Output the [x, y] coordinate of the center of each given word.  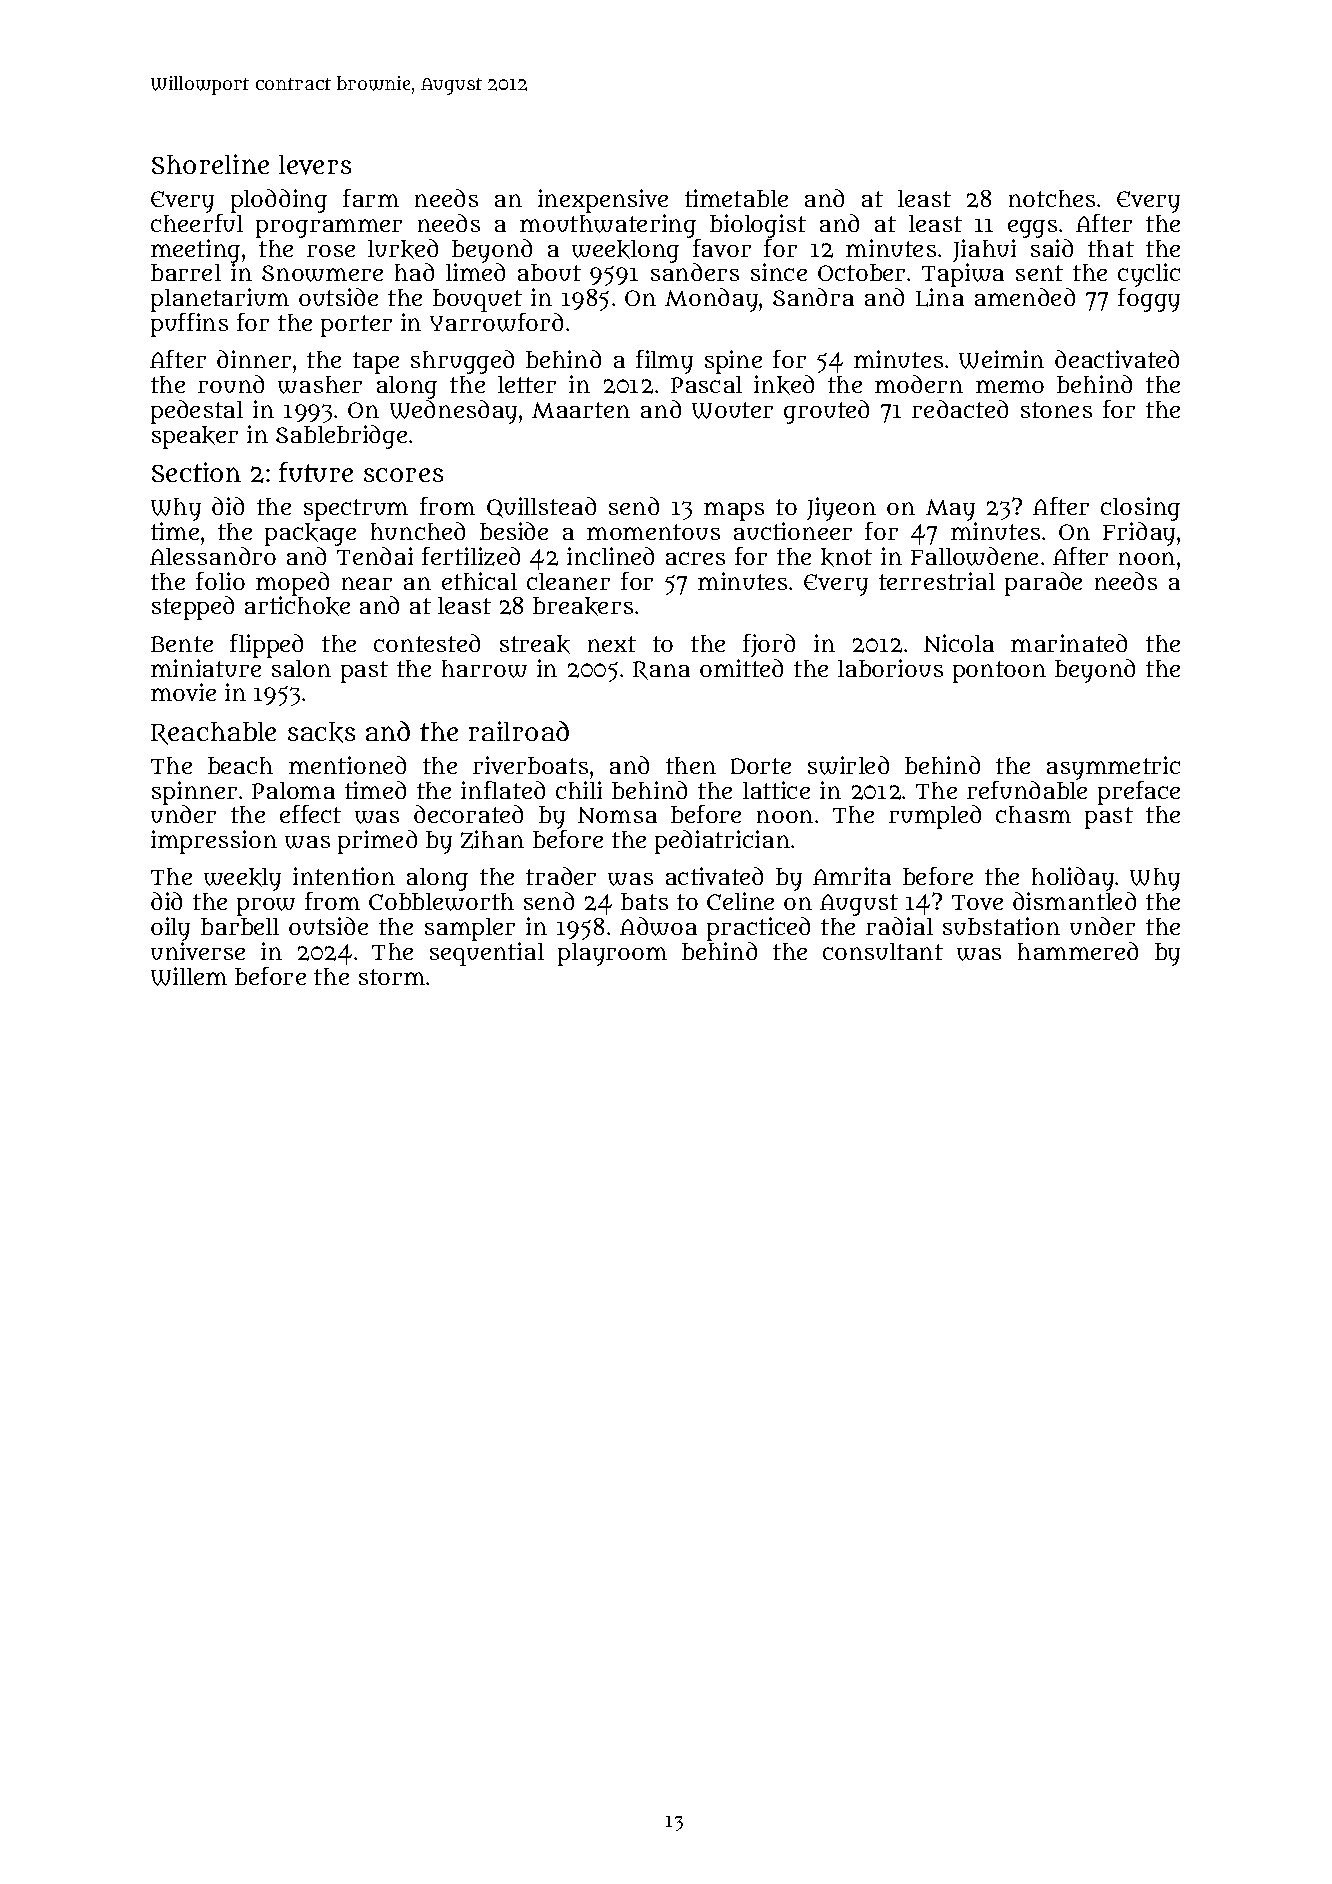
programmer [329, 228]
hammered [1078, 951]
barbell [240, 926]
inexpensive [603, 201]
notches [1052, 198]
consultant [883, 951]
